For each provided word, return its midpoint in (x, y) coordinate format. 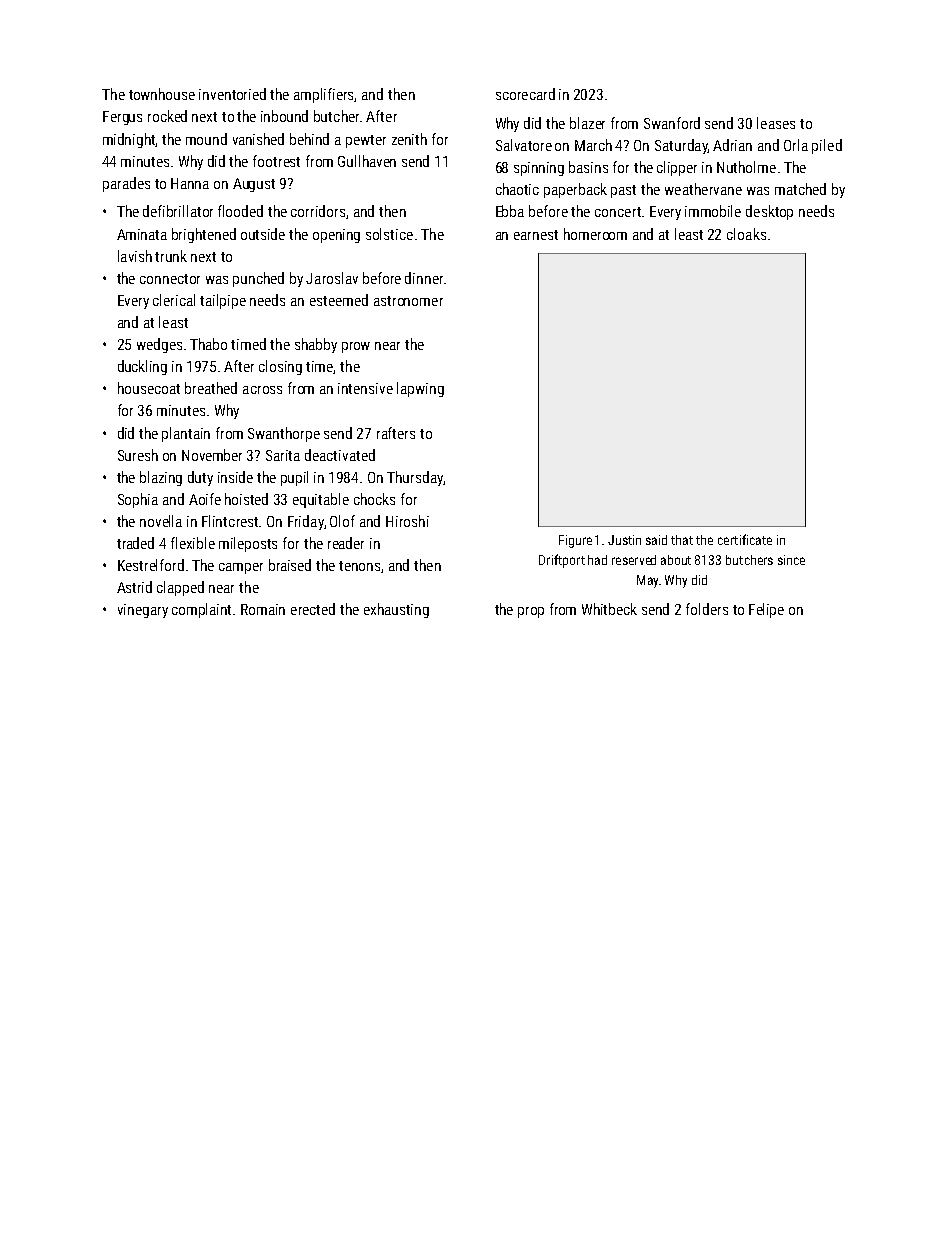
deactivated (340, 455)
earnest (536, 235)
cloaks (746, 234)
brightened (204, 235)
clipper (677, 168)
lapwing (420, 389)
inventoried (232, 94)
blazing (161, 478)
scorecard (525, 94)
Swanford (672, 123)
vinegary (143, 611)
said (656, 540)
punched (258, 279)
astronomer (408, 301)
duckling (142, 367)
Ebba (510, 211)
